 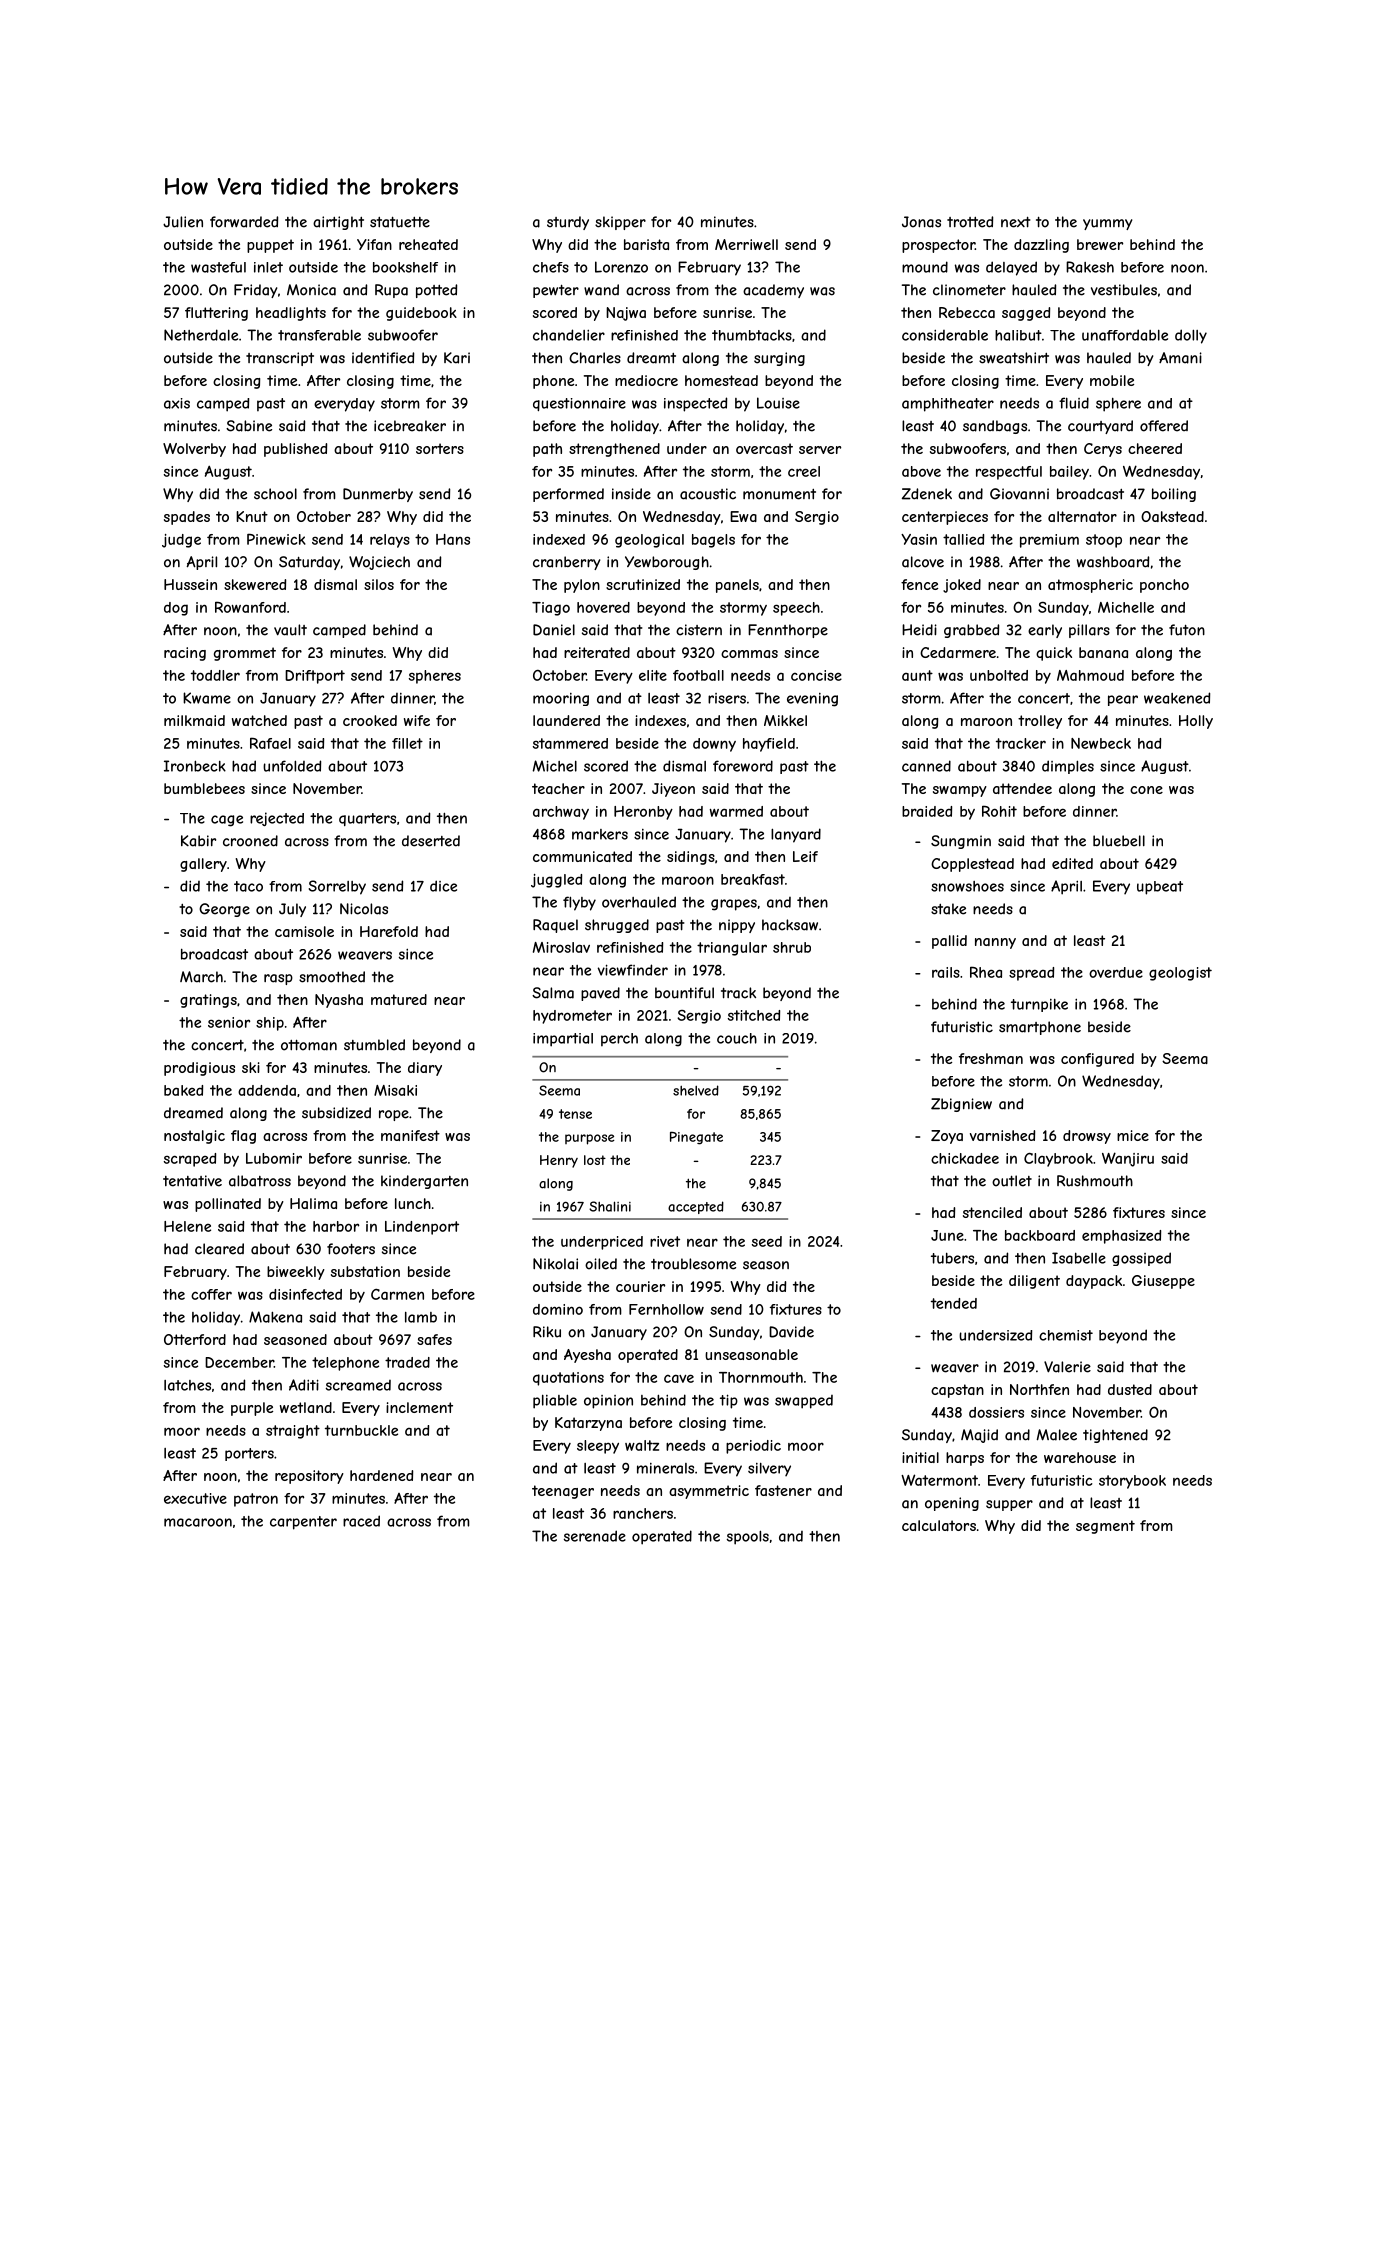 What do you see at coordinates (410, 1135) in the screenshot?
I see `manifest` at bounding box center [410, 1135].
